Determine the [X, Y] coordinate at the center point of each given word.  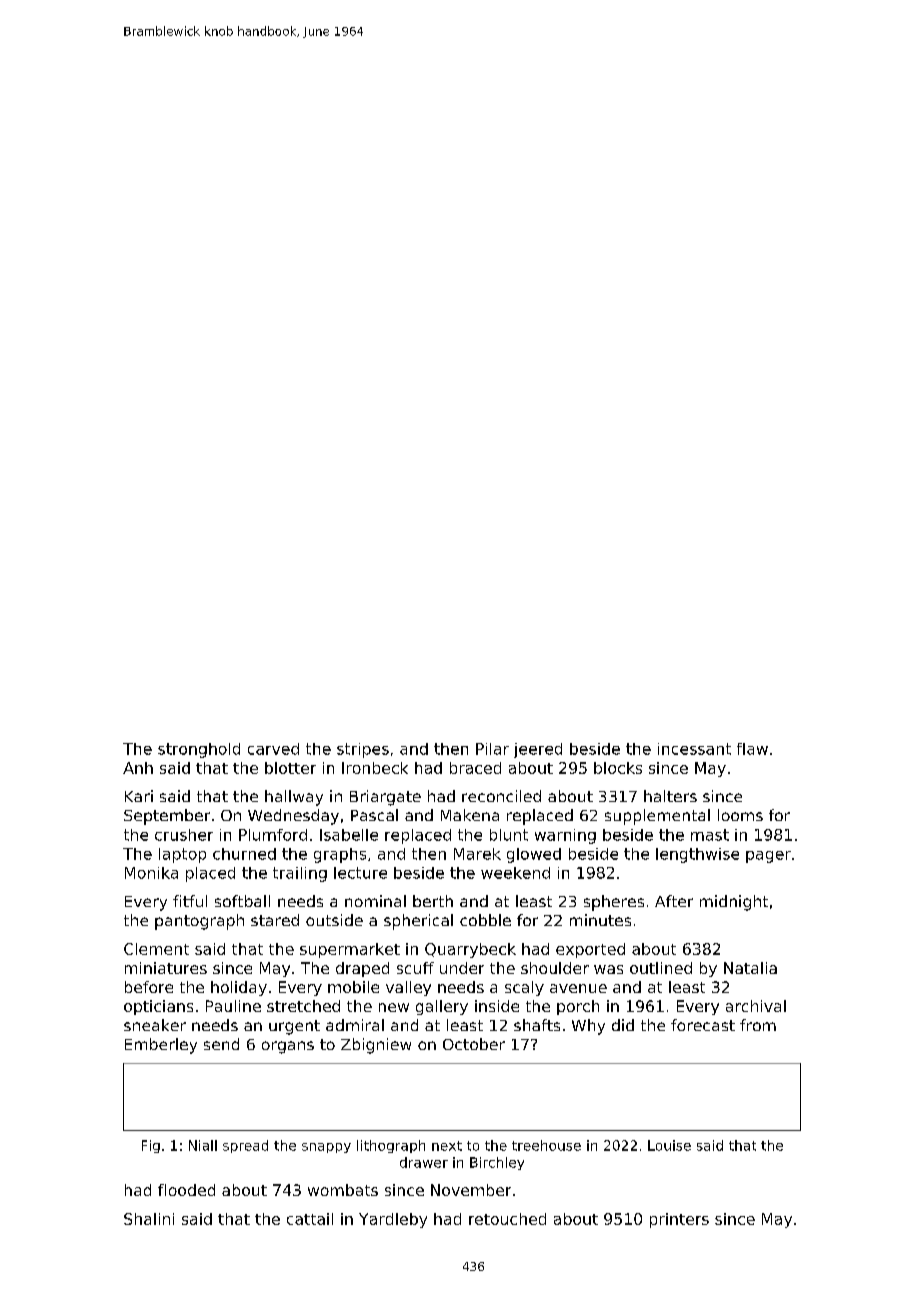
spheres [614, 903]
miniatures [166, 968]
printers [679, 1220]
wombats [343, 1190]
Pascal [374, 815]
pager [768, 857]
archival [756, 1006]
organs [288, 1047]
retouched [507, 1219]
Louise [669, 1145]
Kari [139, 796]
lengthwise [697, 855]
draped [362, 969]
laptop [182, 855]
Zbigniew [376, 1046]
